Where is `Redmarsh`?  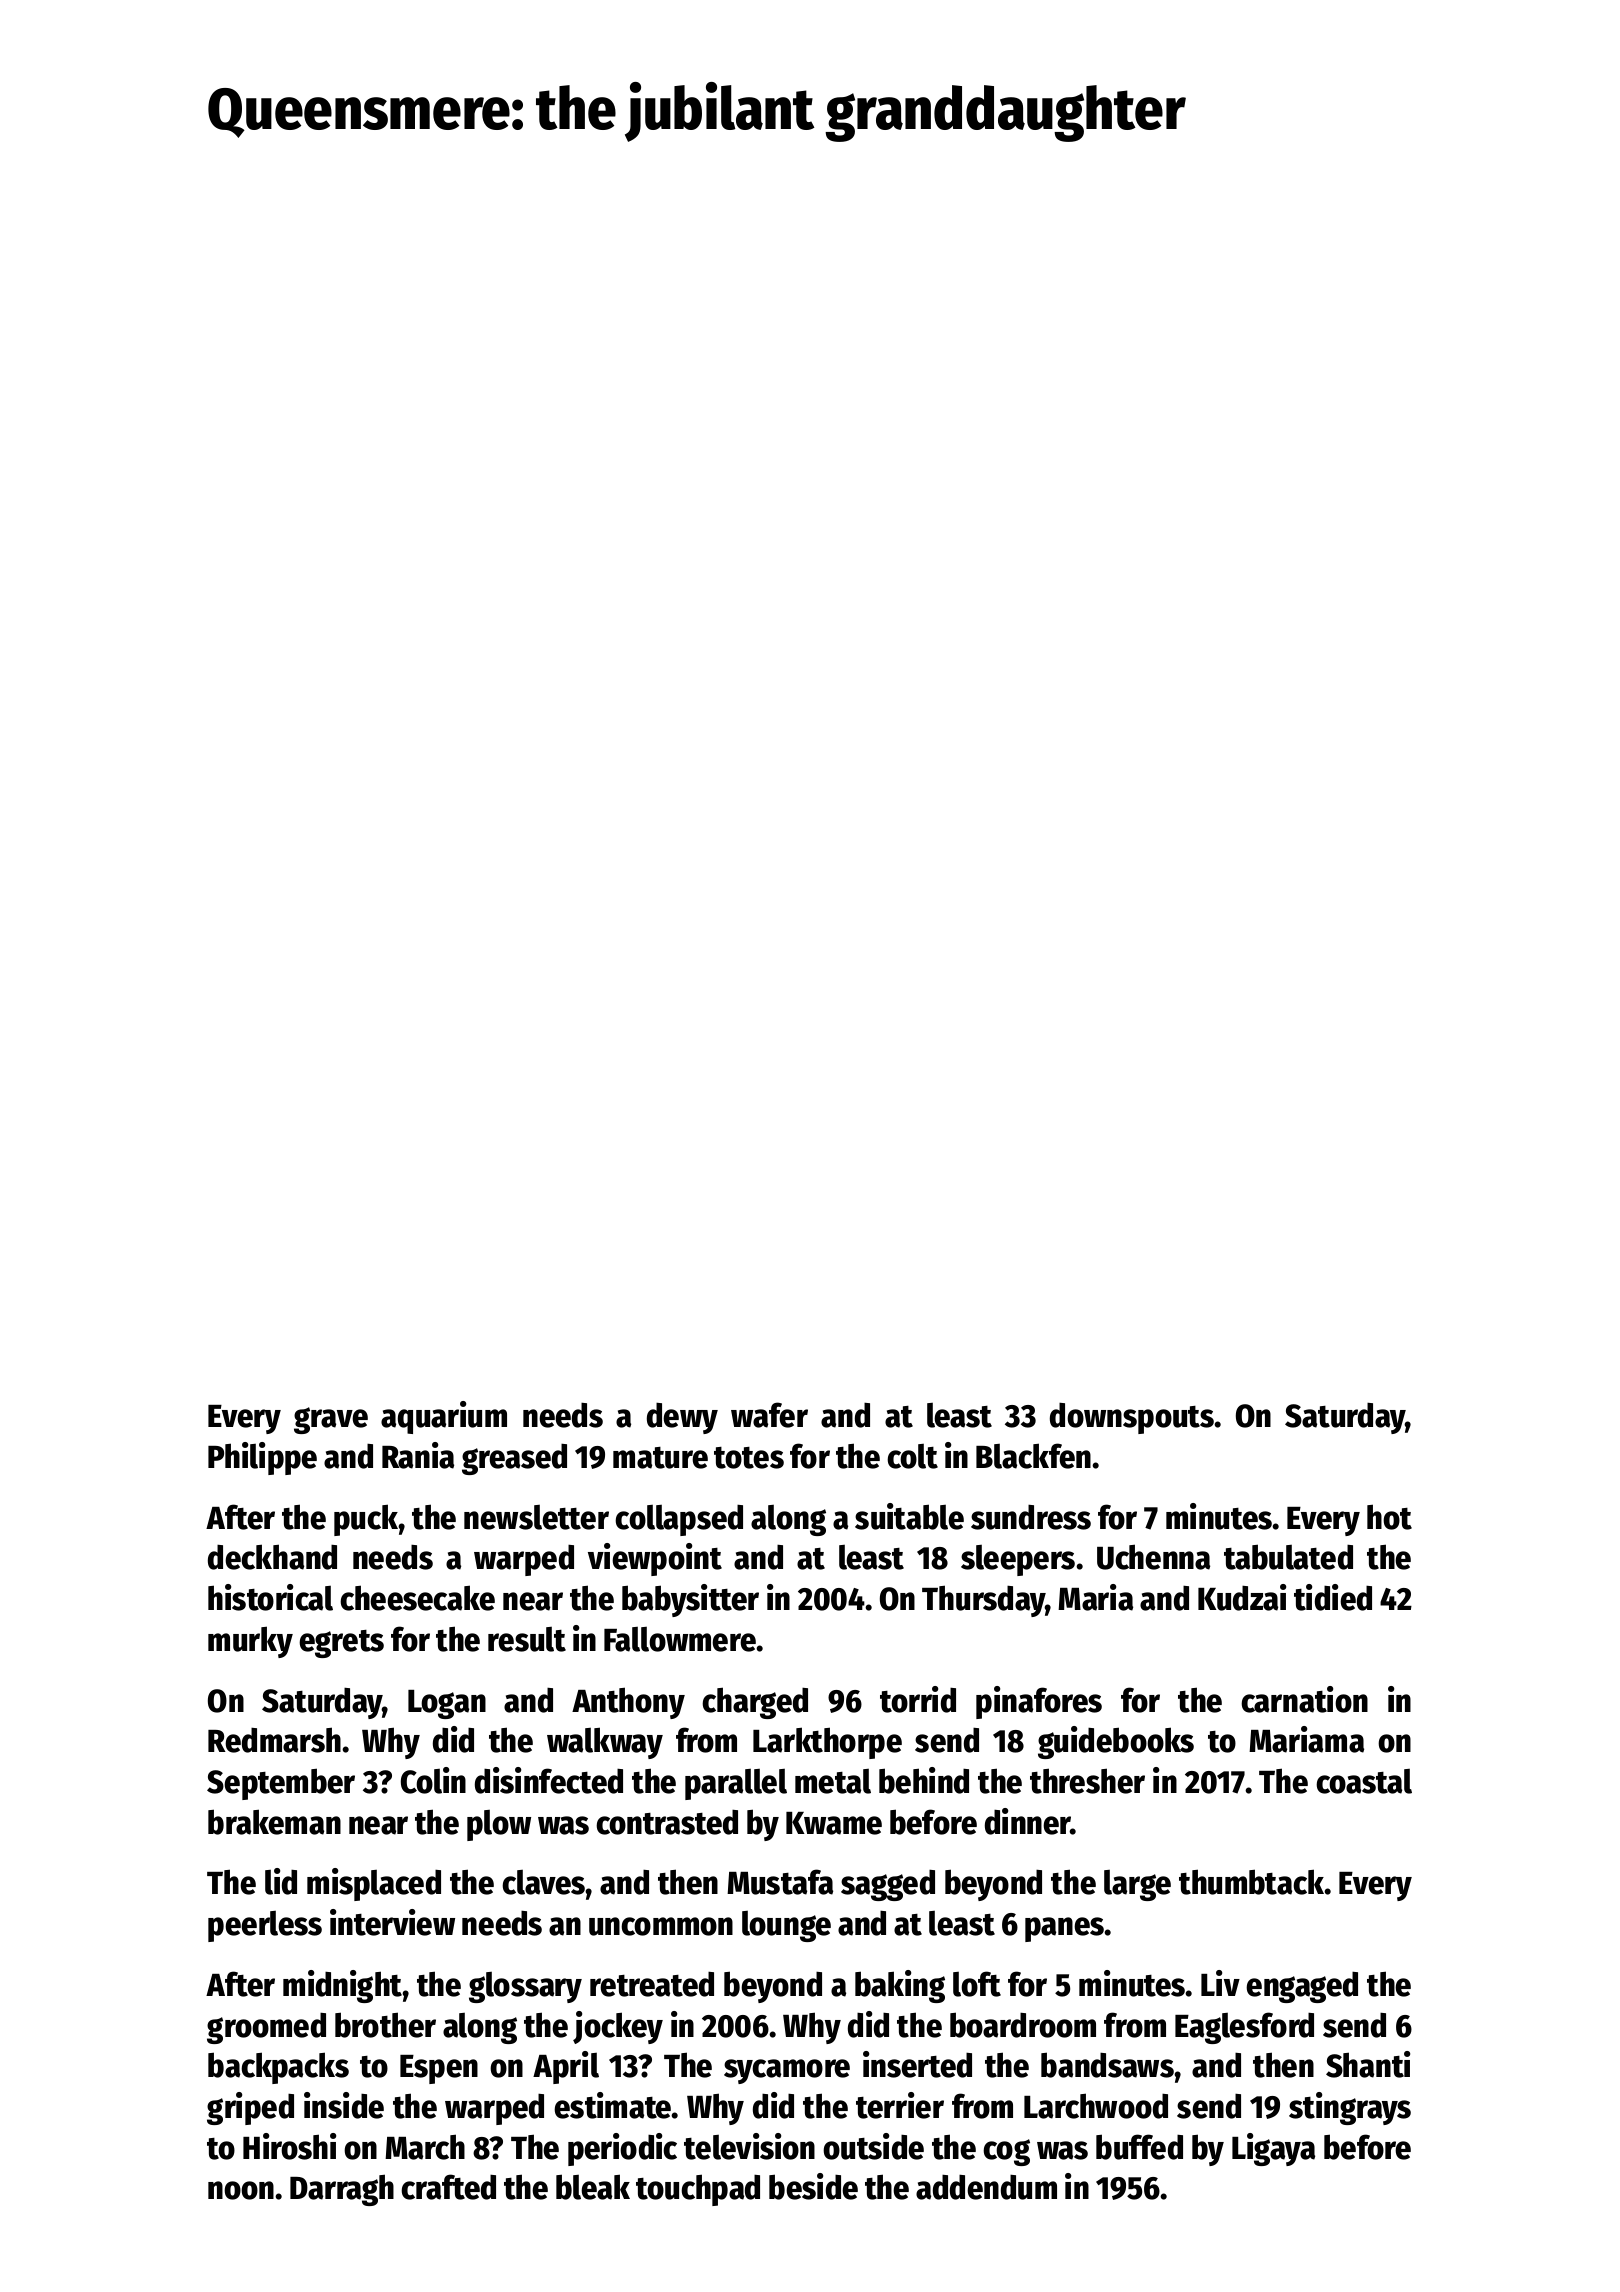 Redmarsh is located at coordinates (274, 1740).
